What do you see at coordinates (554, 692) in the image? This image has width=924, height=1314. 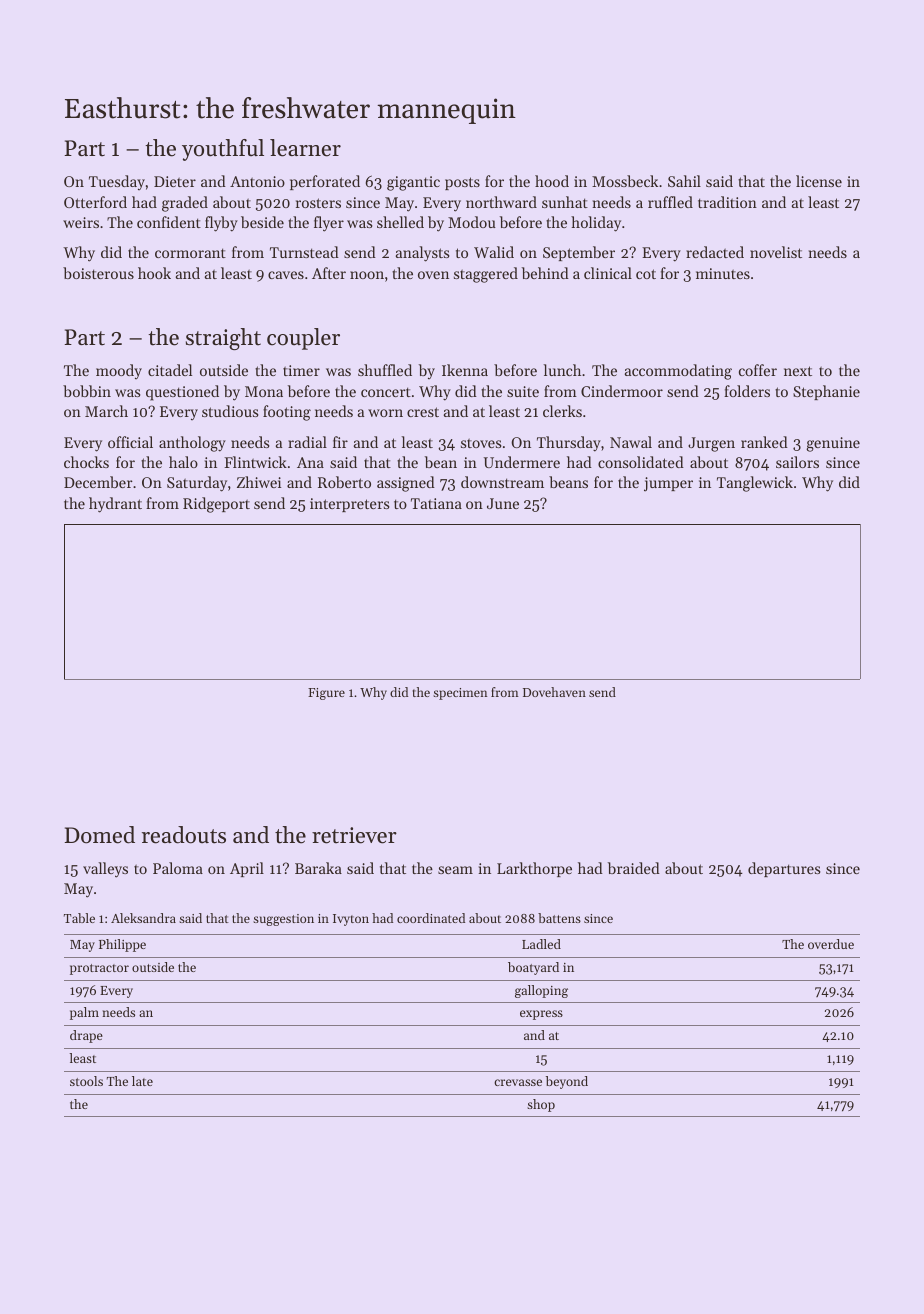 I see `Dovehaven` at bounding box center [554, 692].
